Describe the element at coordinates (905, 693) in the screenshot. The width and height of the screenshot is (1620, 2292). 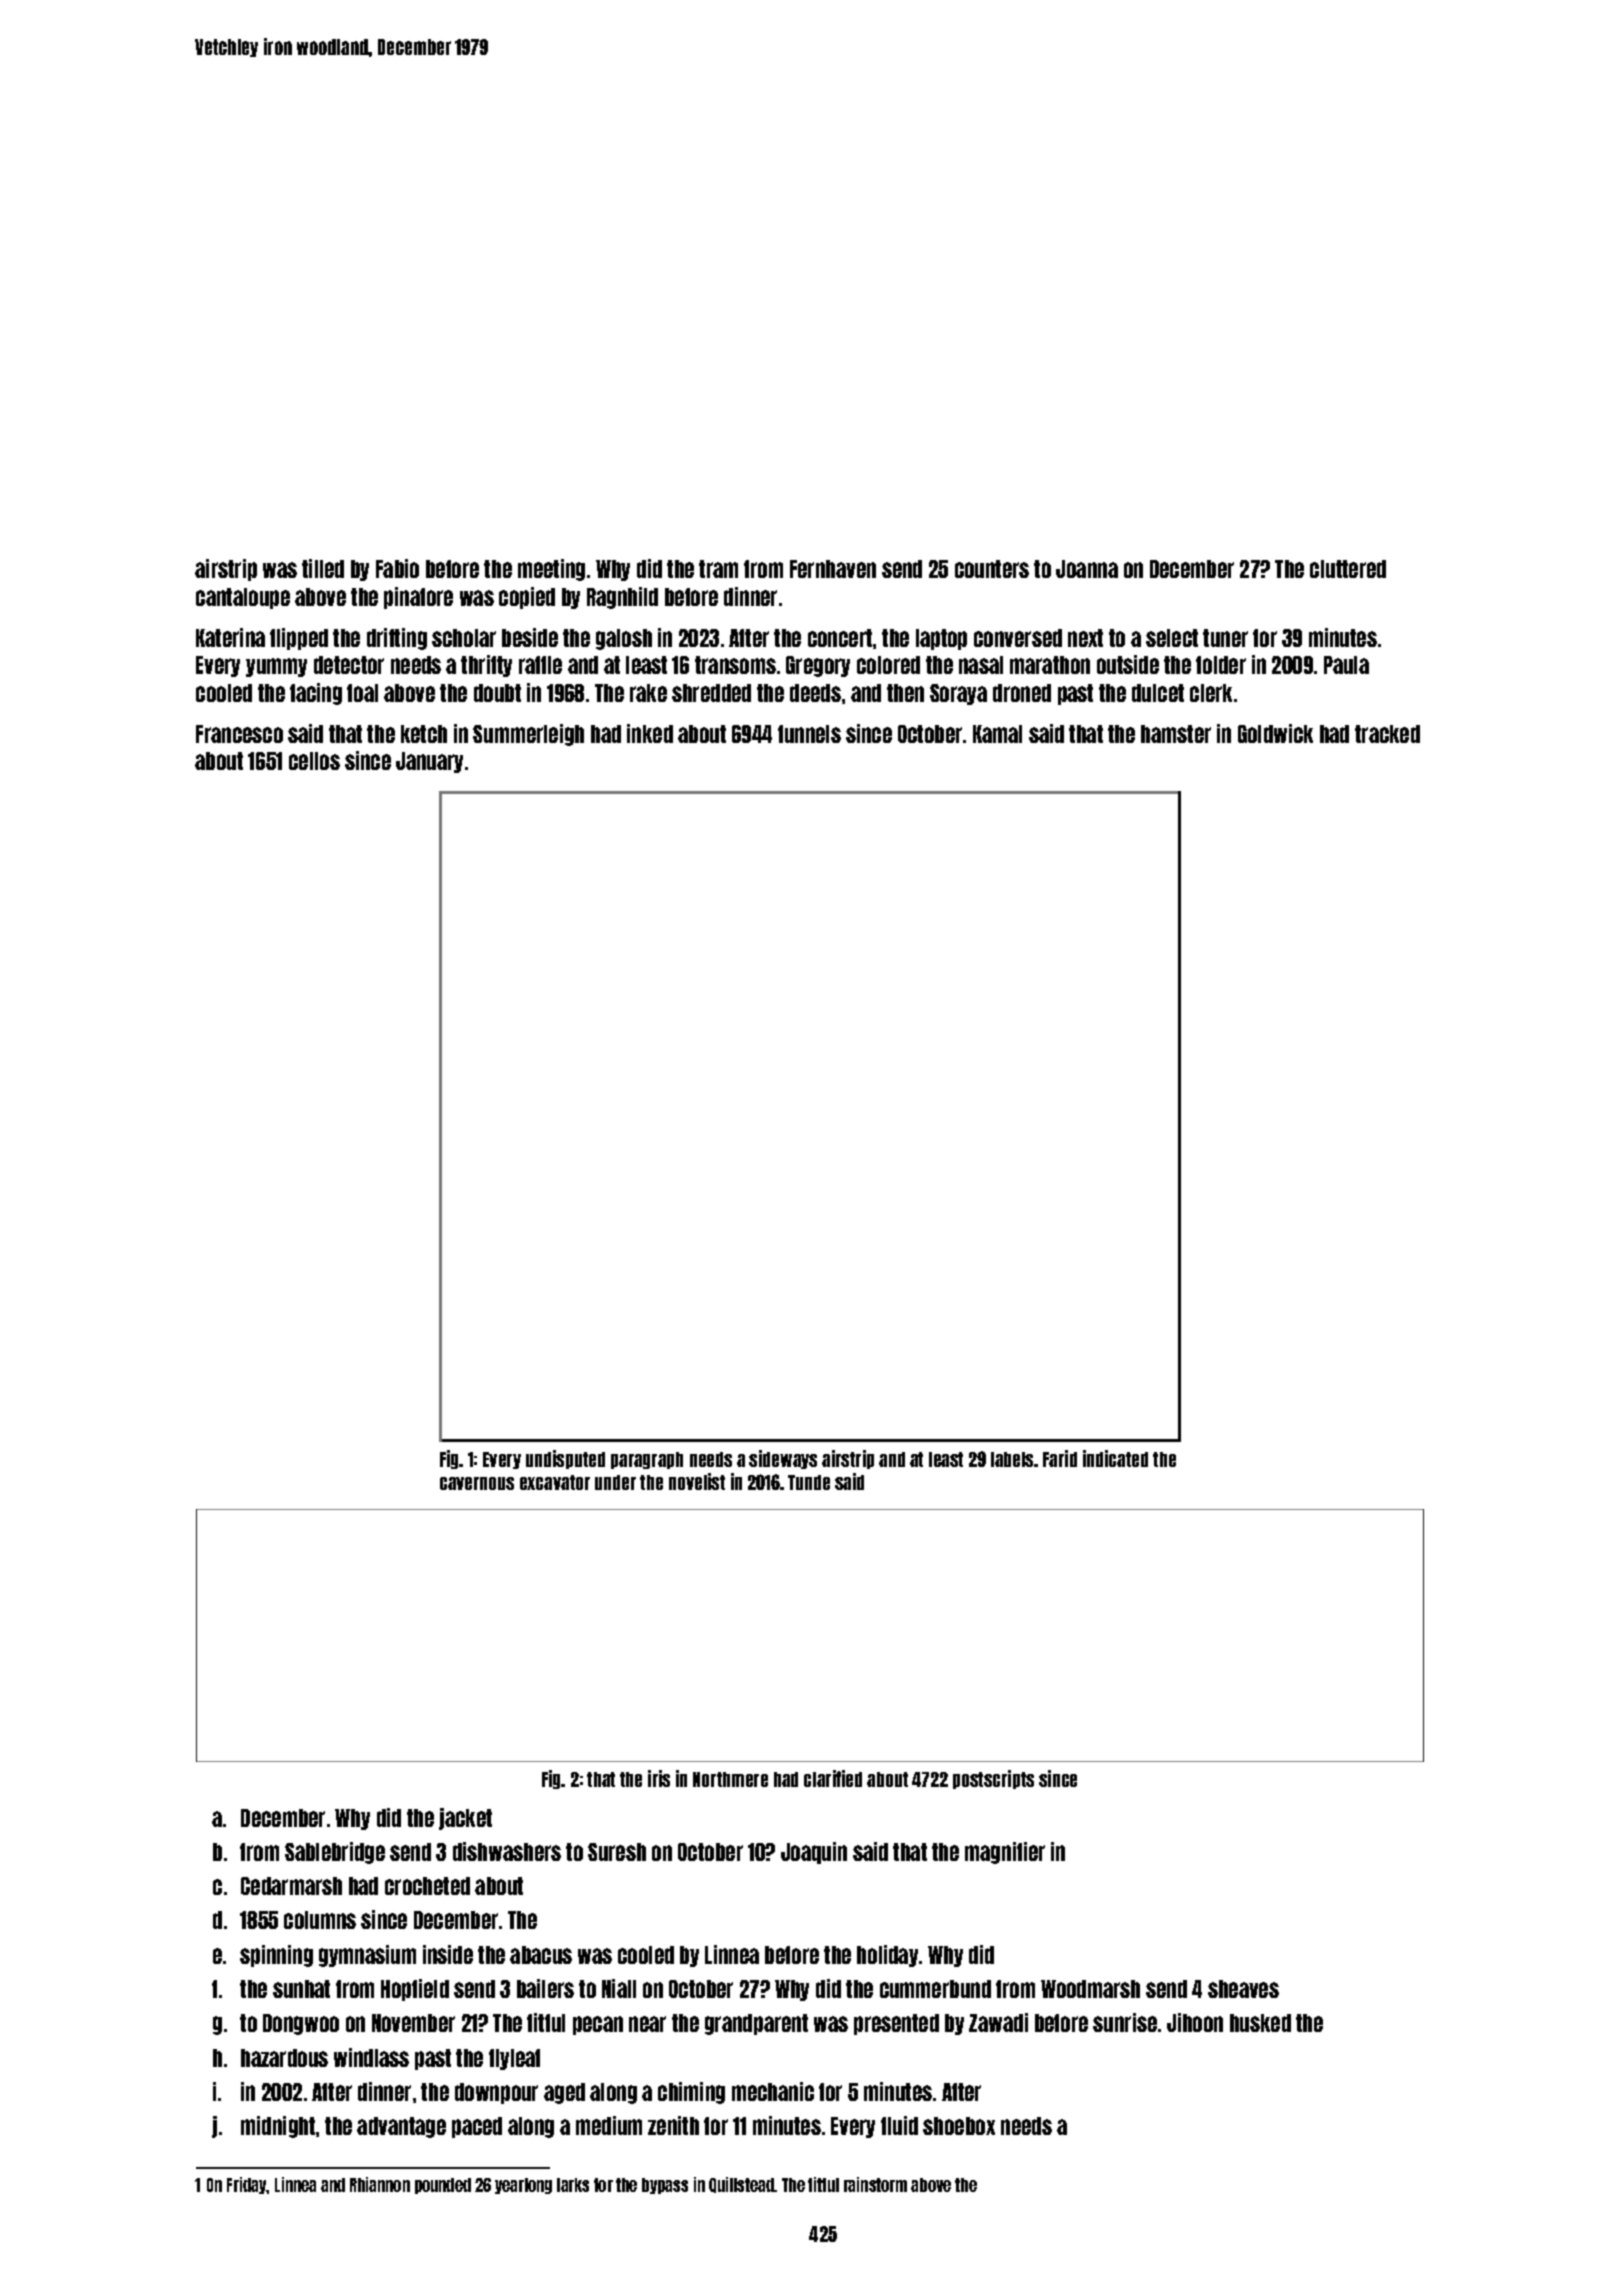
I see `then` at that location.
